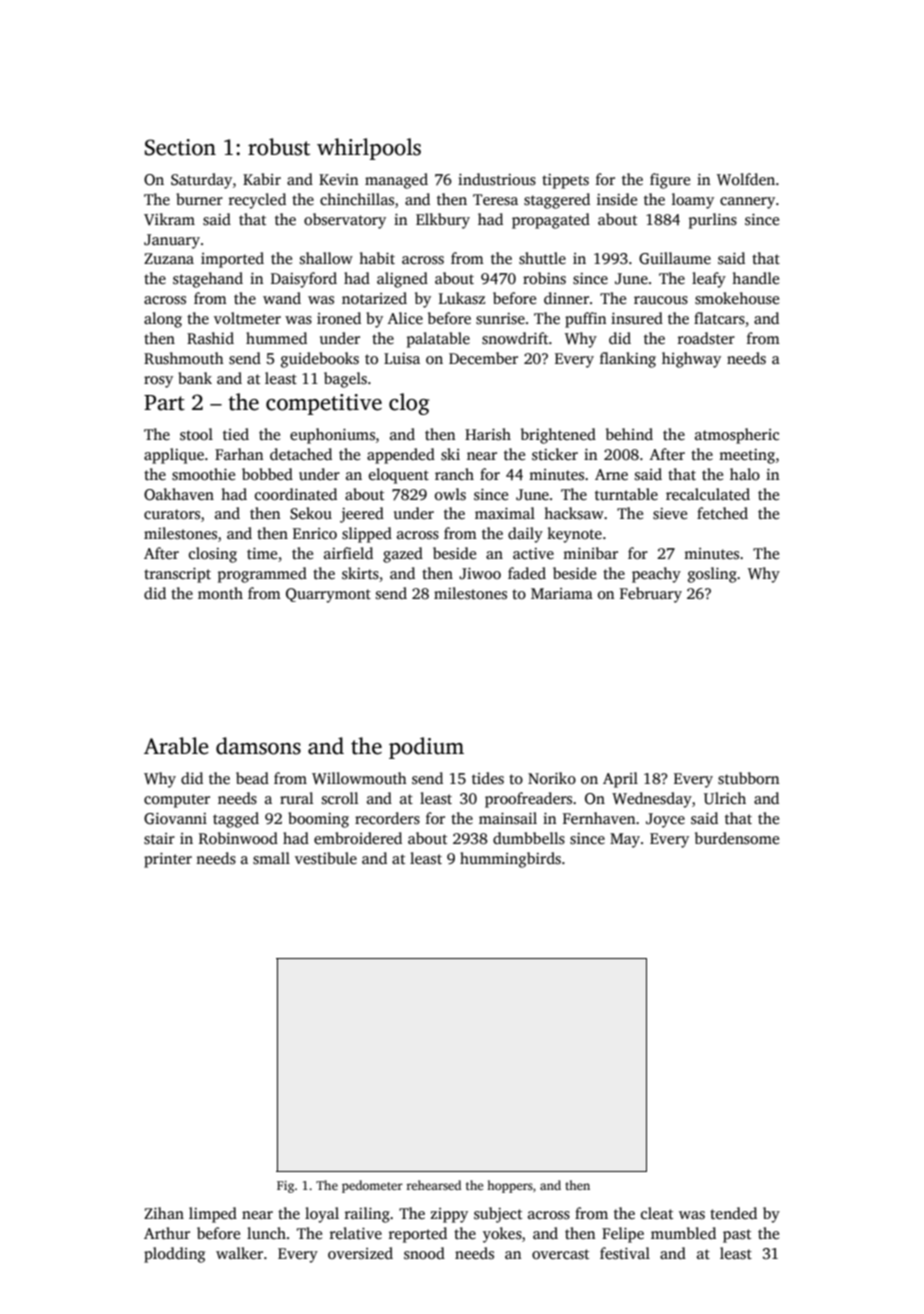 Image resolution: width=924 pixels, height=1314 pixels. I want to click on dumbbells, so click(529, 838).
